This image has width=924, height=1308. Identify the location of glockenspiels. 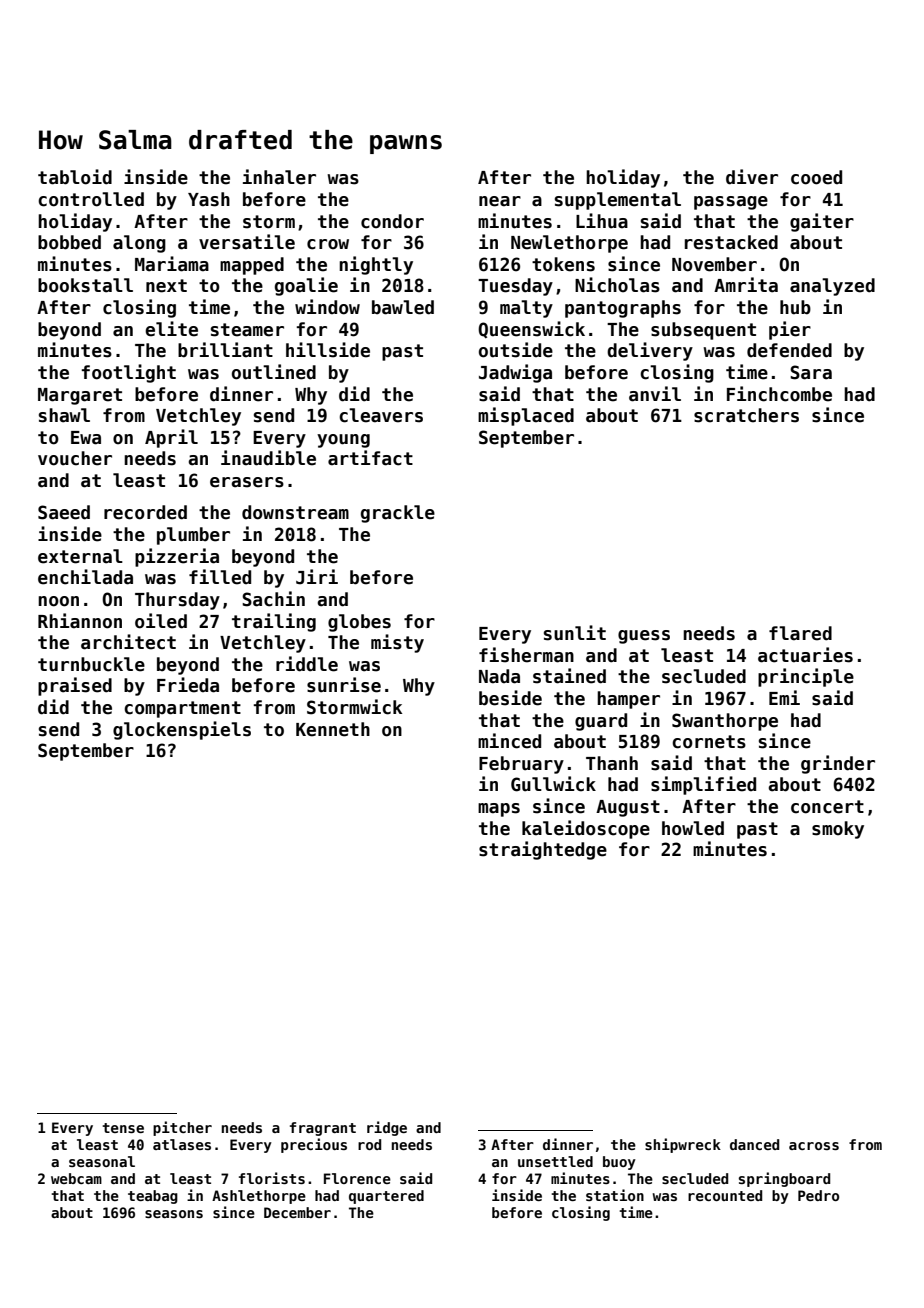
(182, 730).
